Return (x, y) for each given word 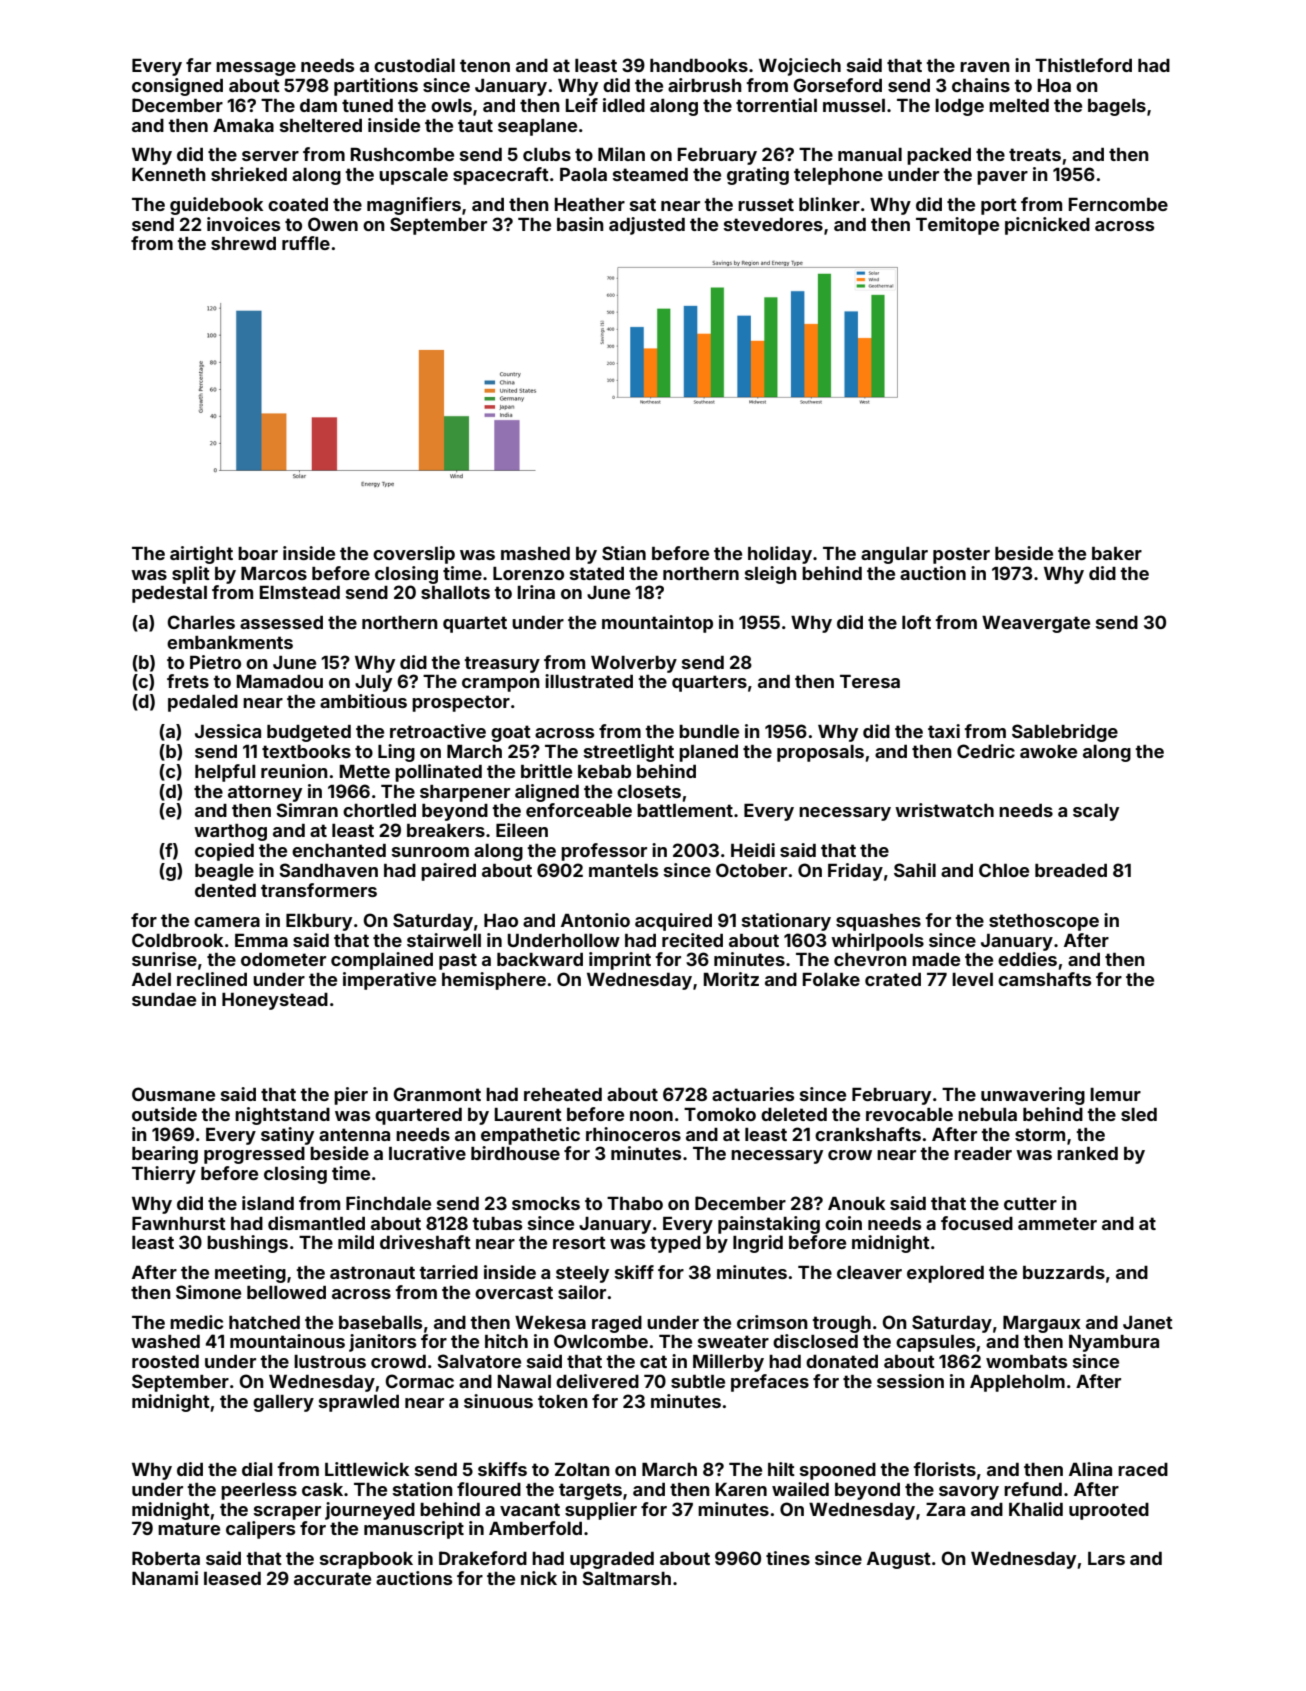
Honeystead (275, 1001)
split (191, 575)
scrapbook (366, 1560)
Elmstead (300, 592)
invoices (243, 224)
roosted (165, 1361)
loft (916, 622)
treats (1035, 154)
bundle (709, 731)
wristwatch (944, 810)
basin (580, 224)
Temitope (957, 226)
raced (1143, 1469)
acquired (673, 922)
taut (475, 125)
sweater (733, 1341)
